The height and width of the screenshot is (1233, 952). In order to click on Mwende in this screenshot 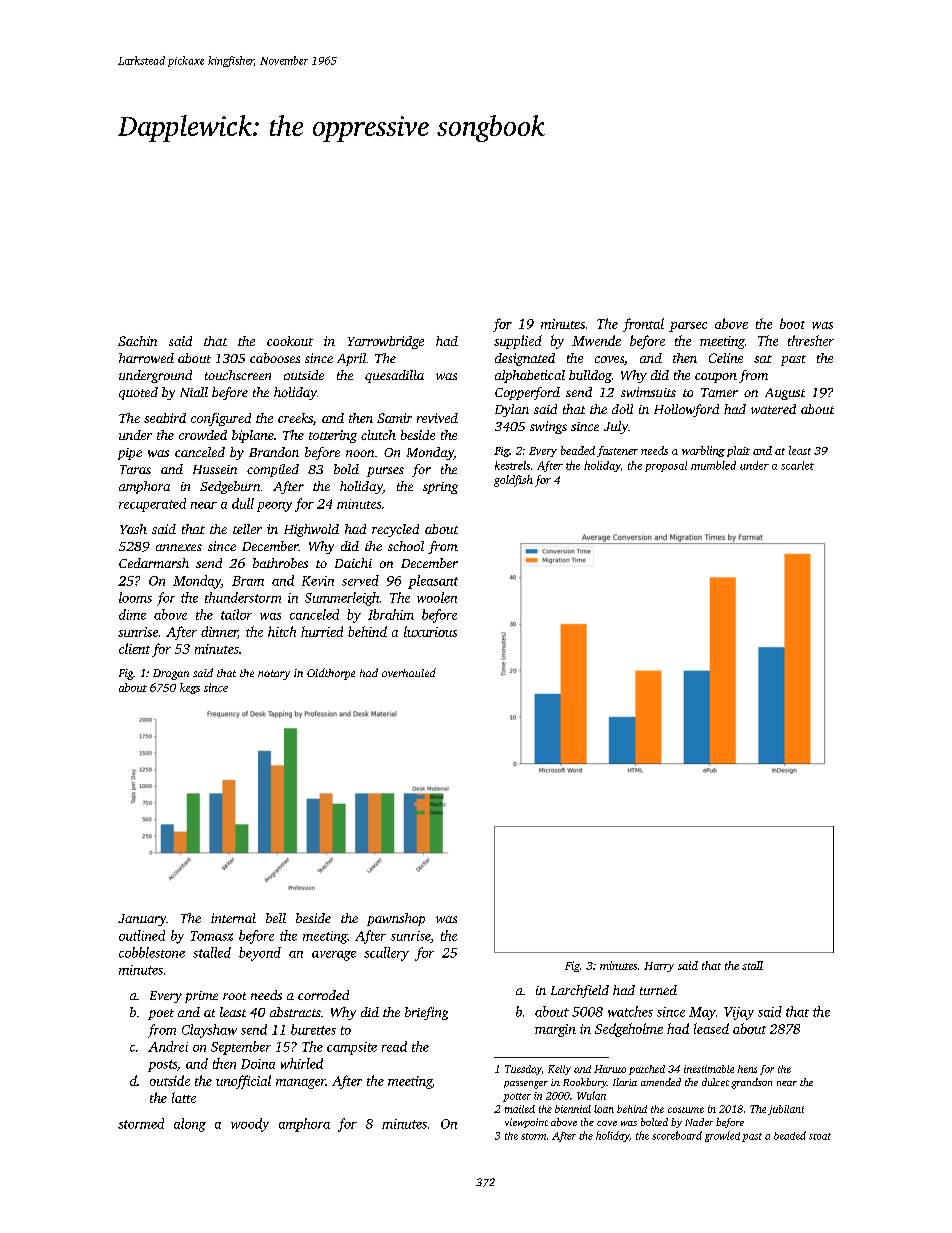, I will do `click(596, 340)`.
